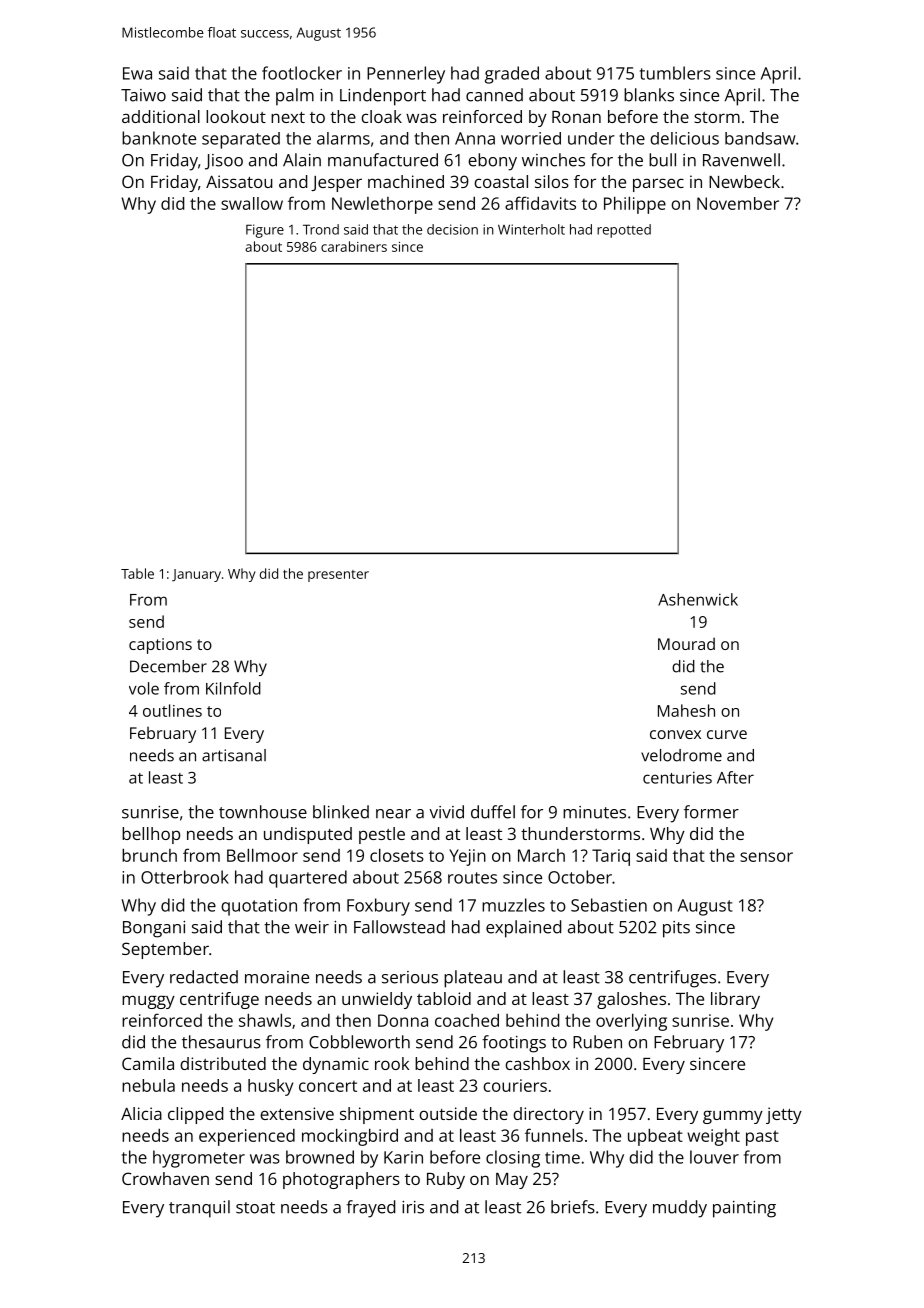 The image size is (924, 1308). Describe the element at coordinates (137, 73) in the screenshot. I see `Ewa` at that location.
